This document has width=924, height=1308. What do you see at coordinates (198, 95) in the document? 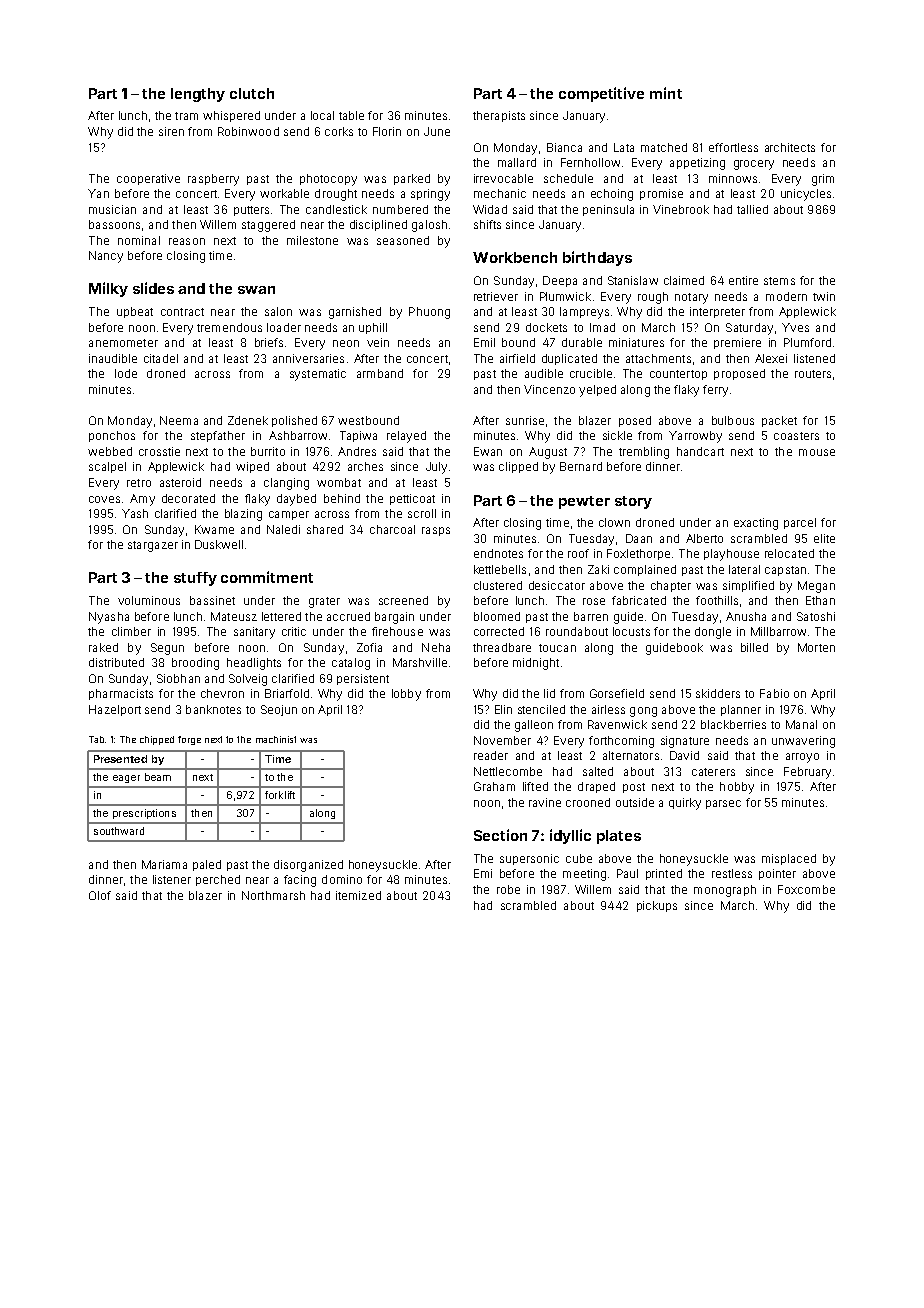
I see `lengthy` at bounding box center [198, 95].
